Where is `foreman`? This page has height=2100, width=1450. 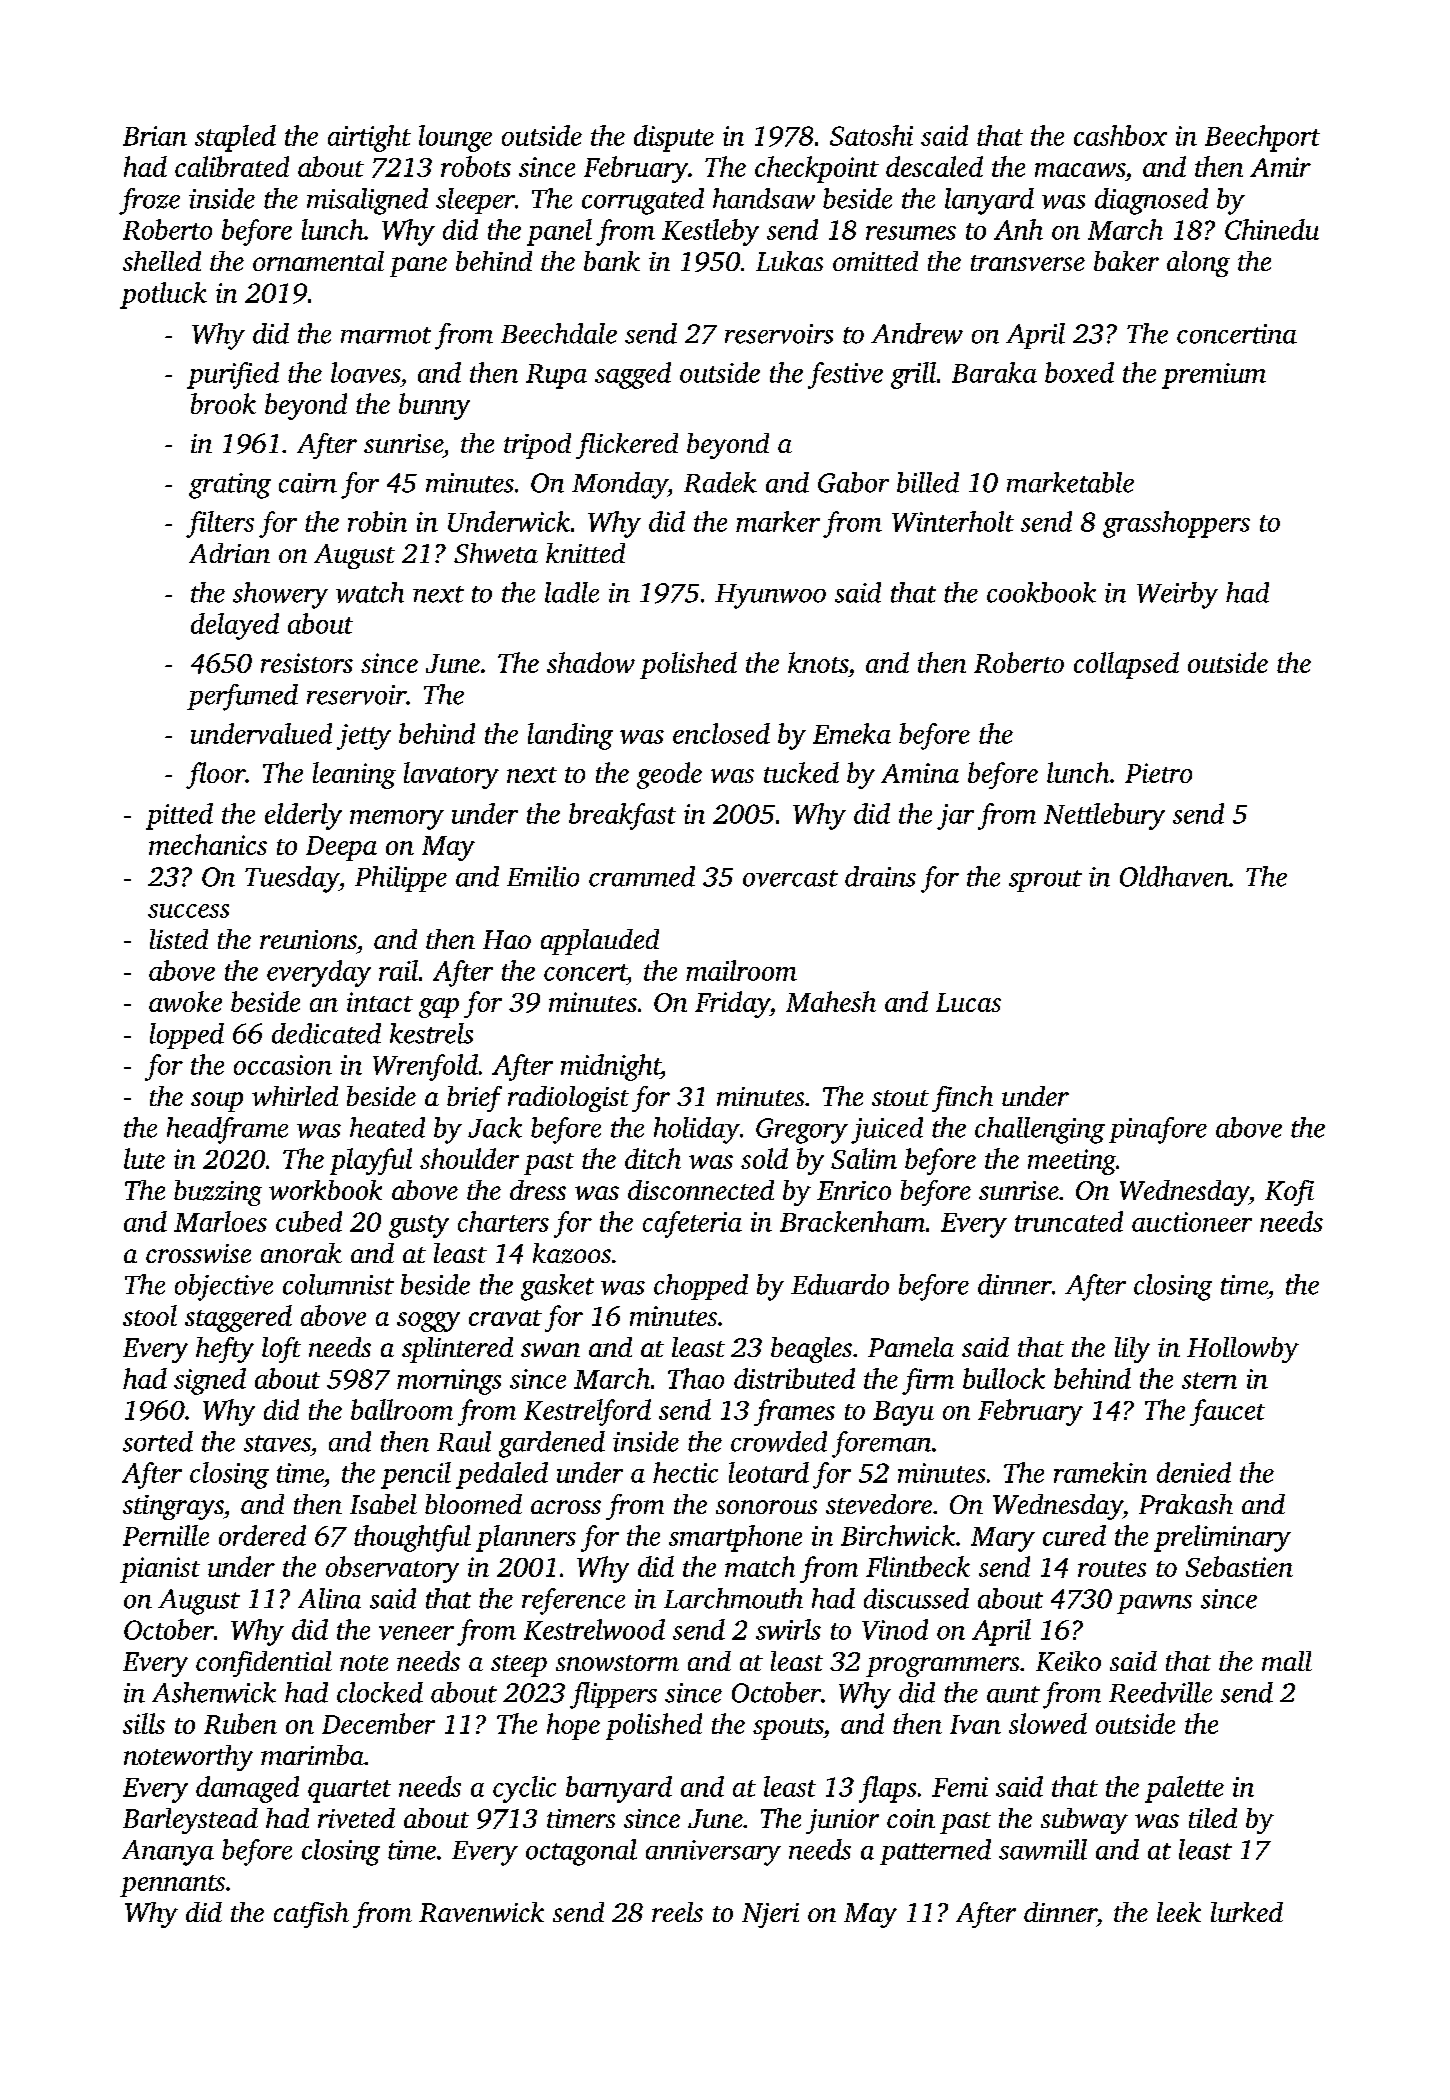 foreman is located at coordinates (881, 1444).
